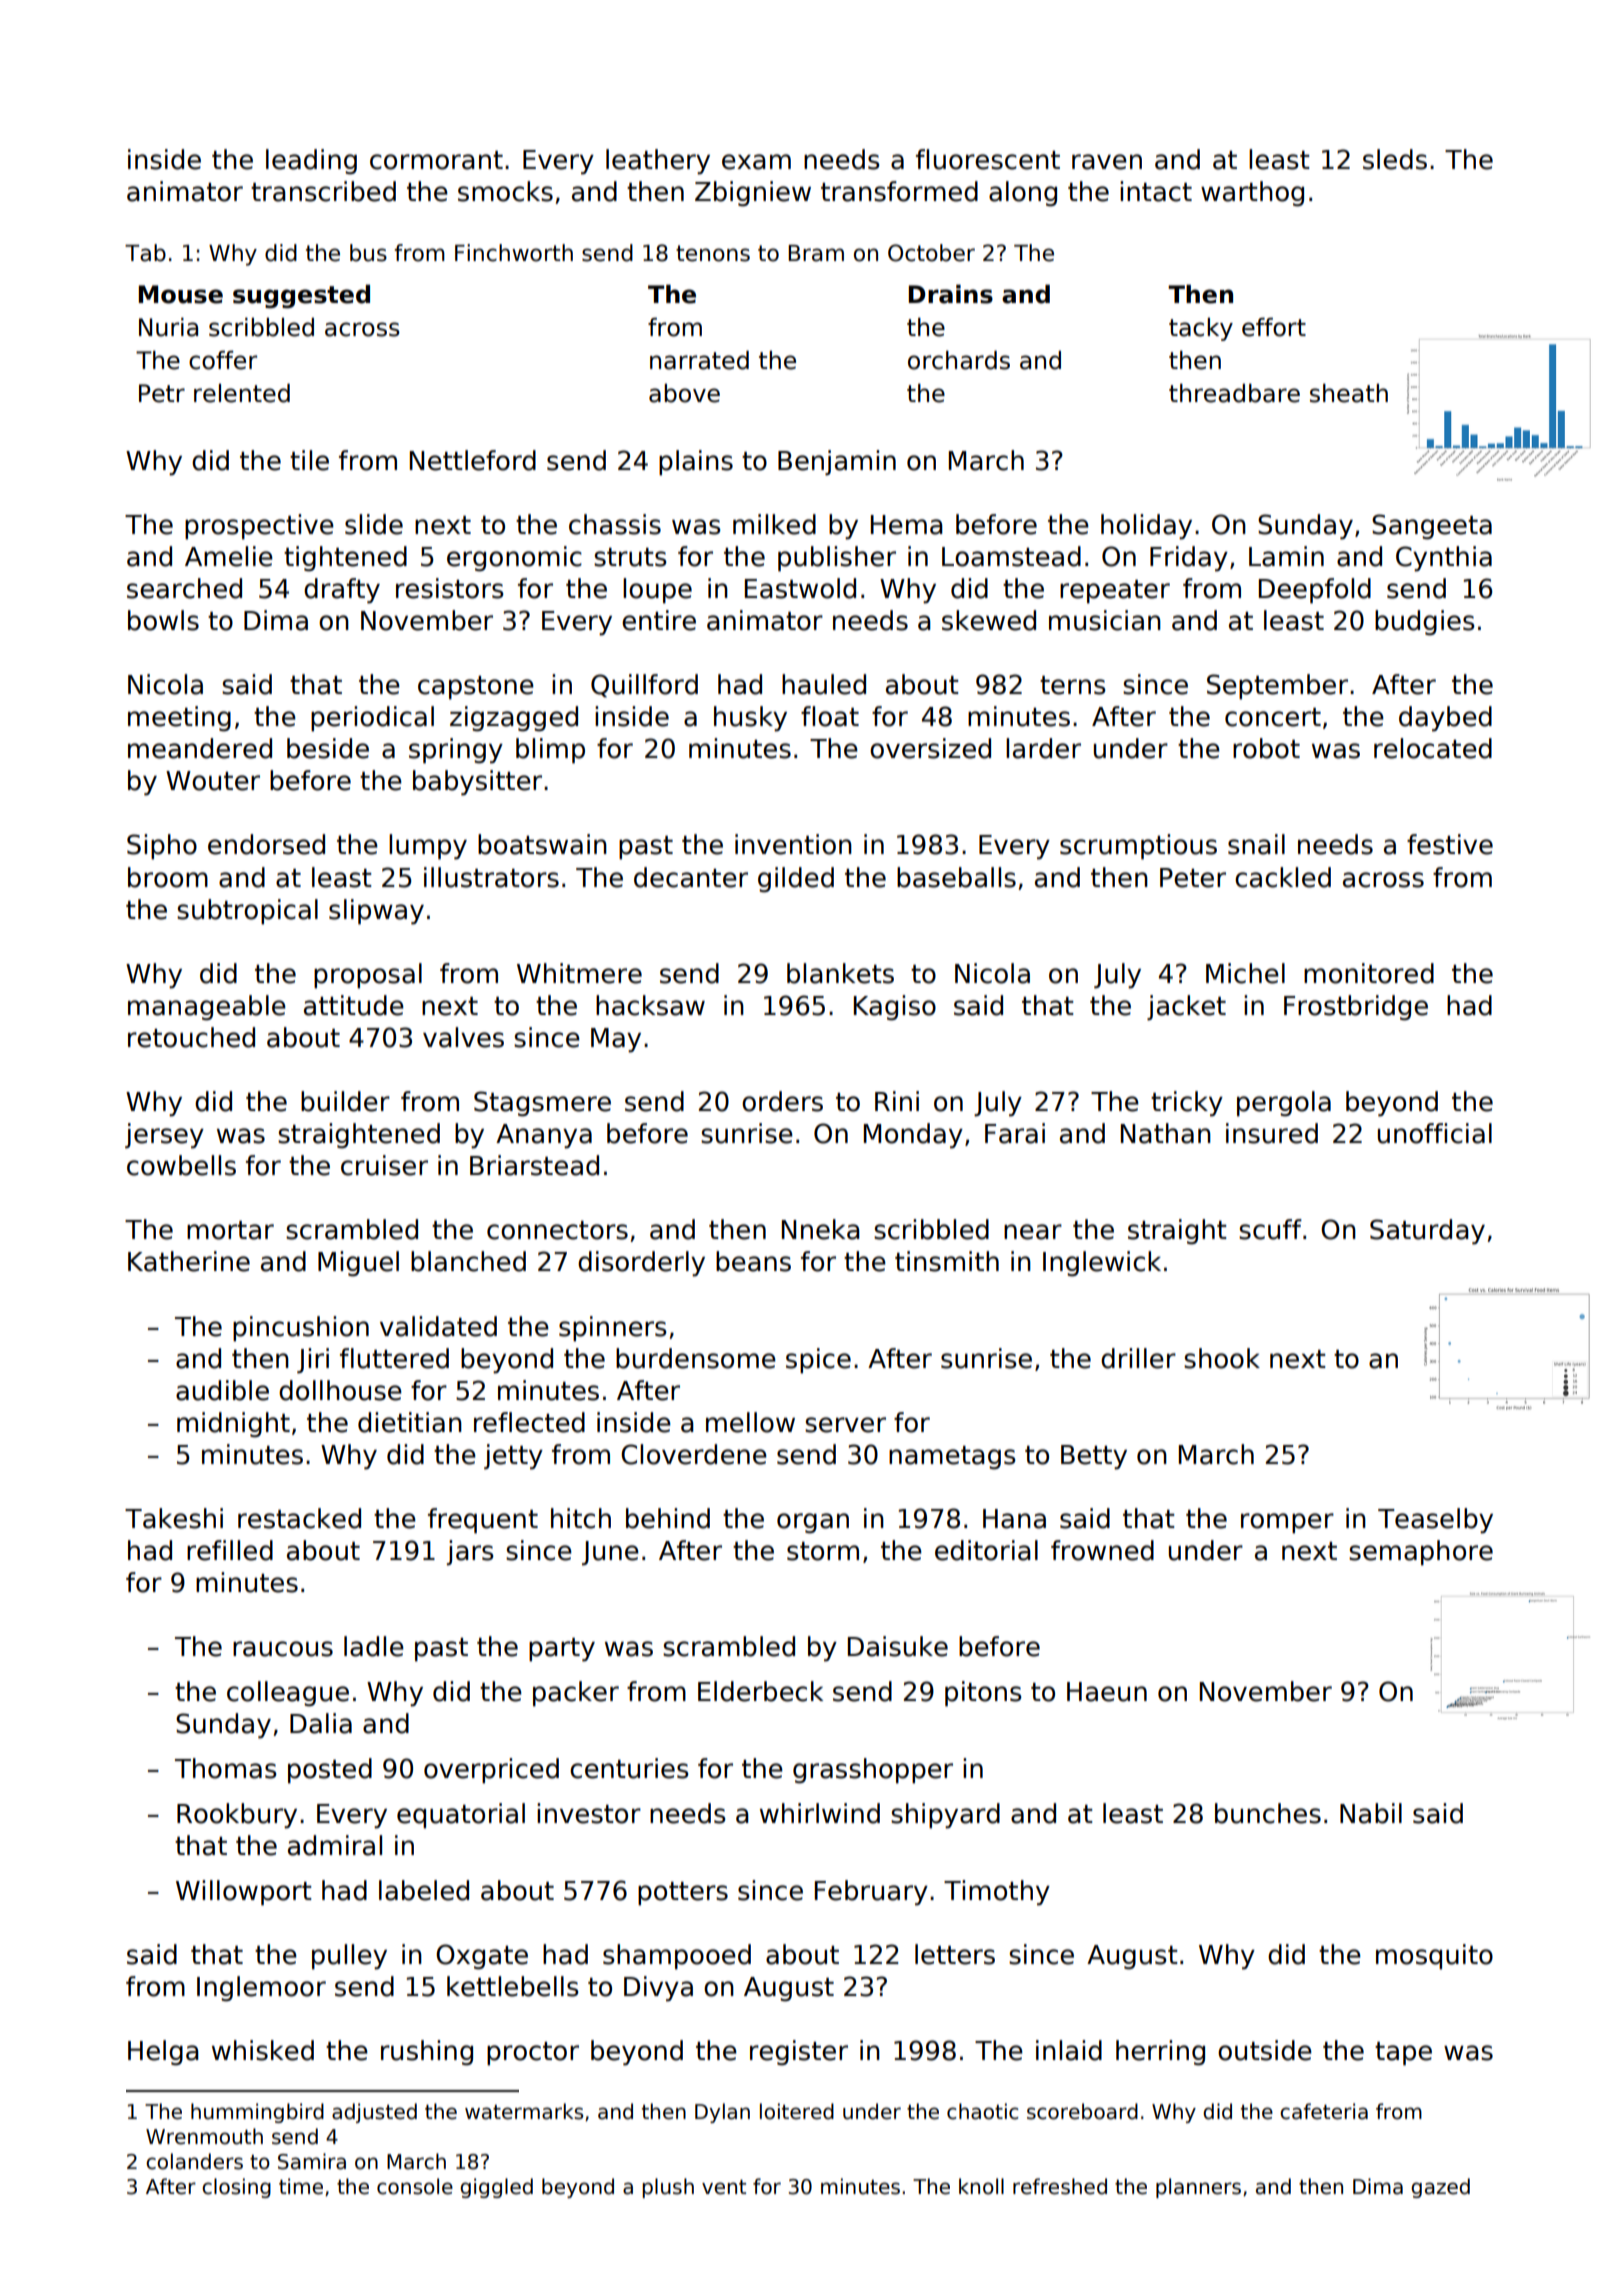  I want to click on shipyard, so click(945, 1816).
